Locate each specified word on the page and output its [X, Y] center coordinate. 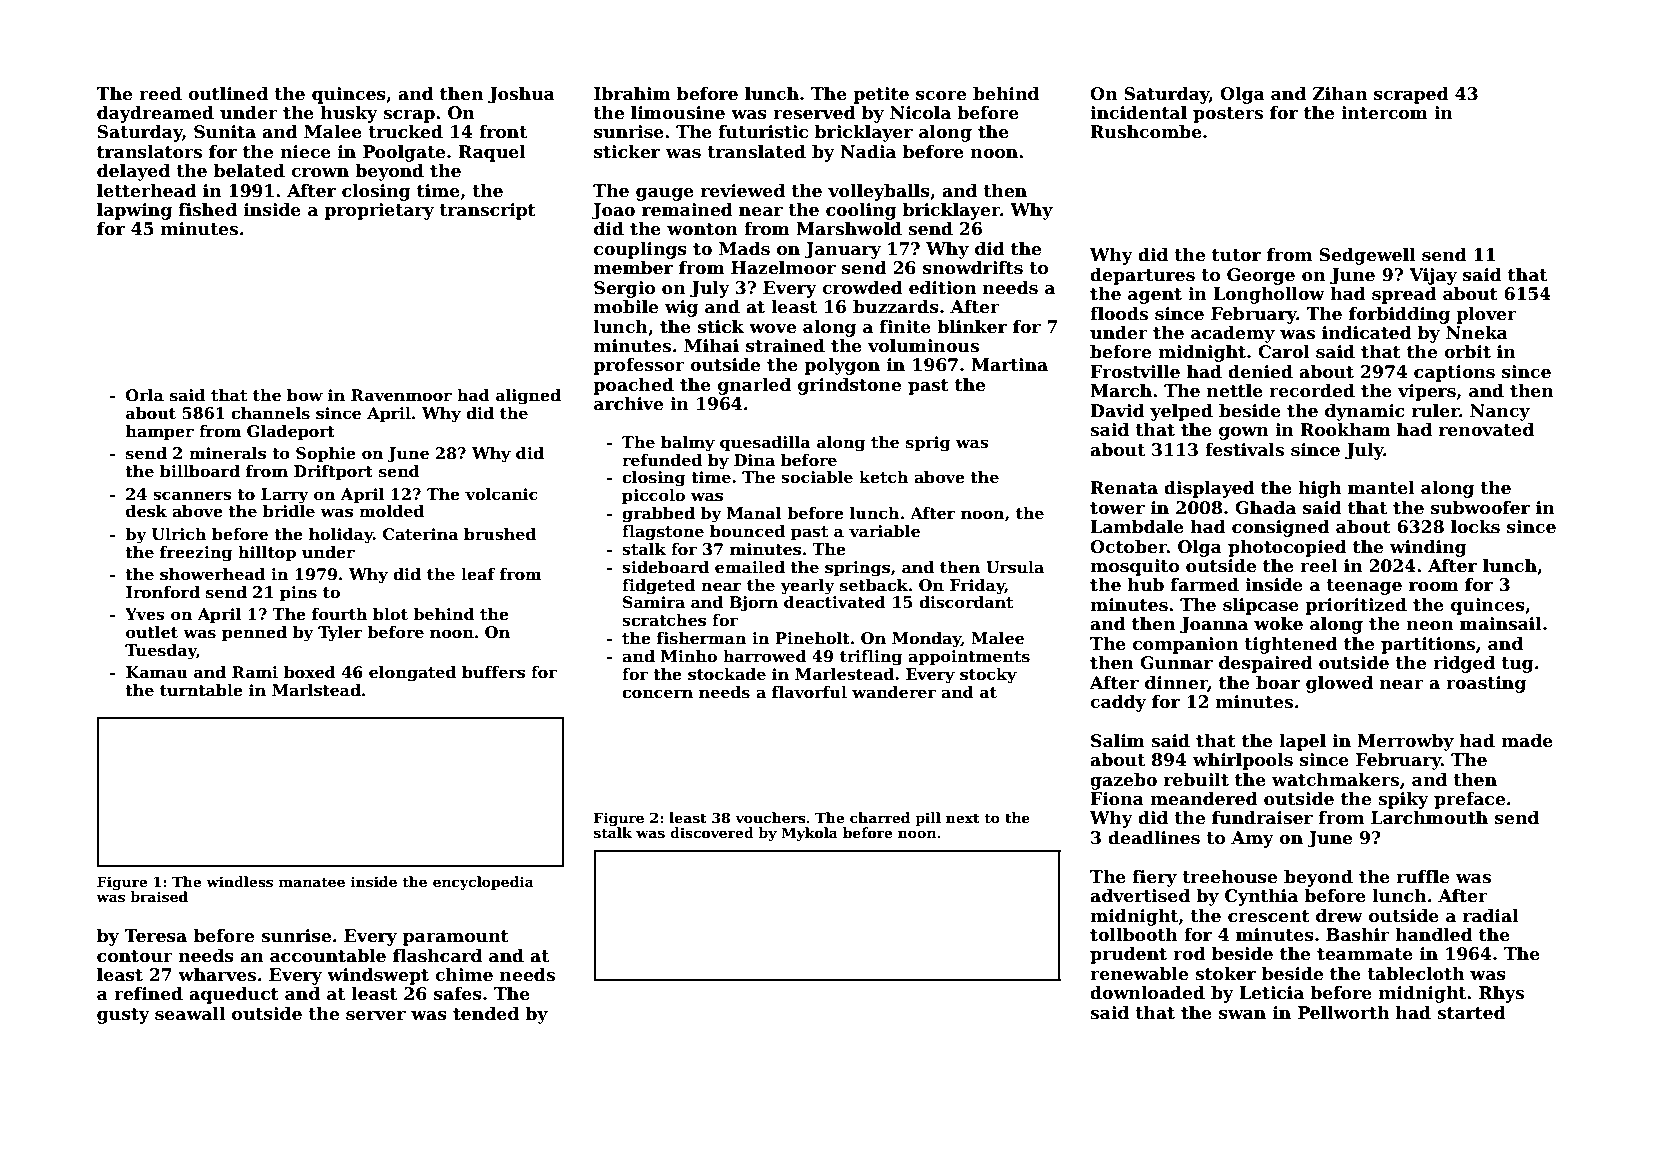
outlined [228, 94]
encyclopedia [483, 883]
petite [881, 95]
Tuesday [160, 652]
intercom [1384, 113]
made [1527, 741]
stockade [727, 674]
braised [159, 896]
